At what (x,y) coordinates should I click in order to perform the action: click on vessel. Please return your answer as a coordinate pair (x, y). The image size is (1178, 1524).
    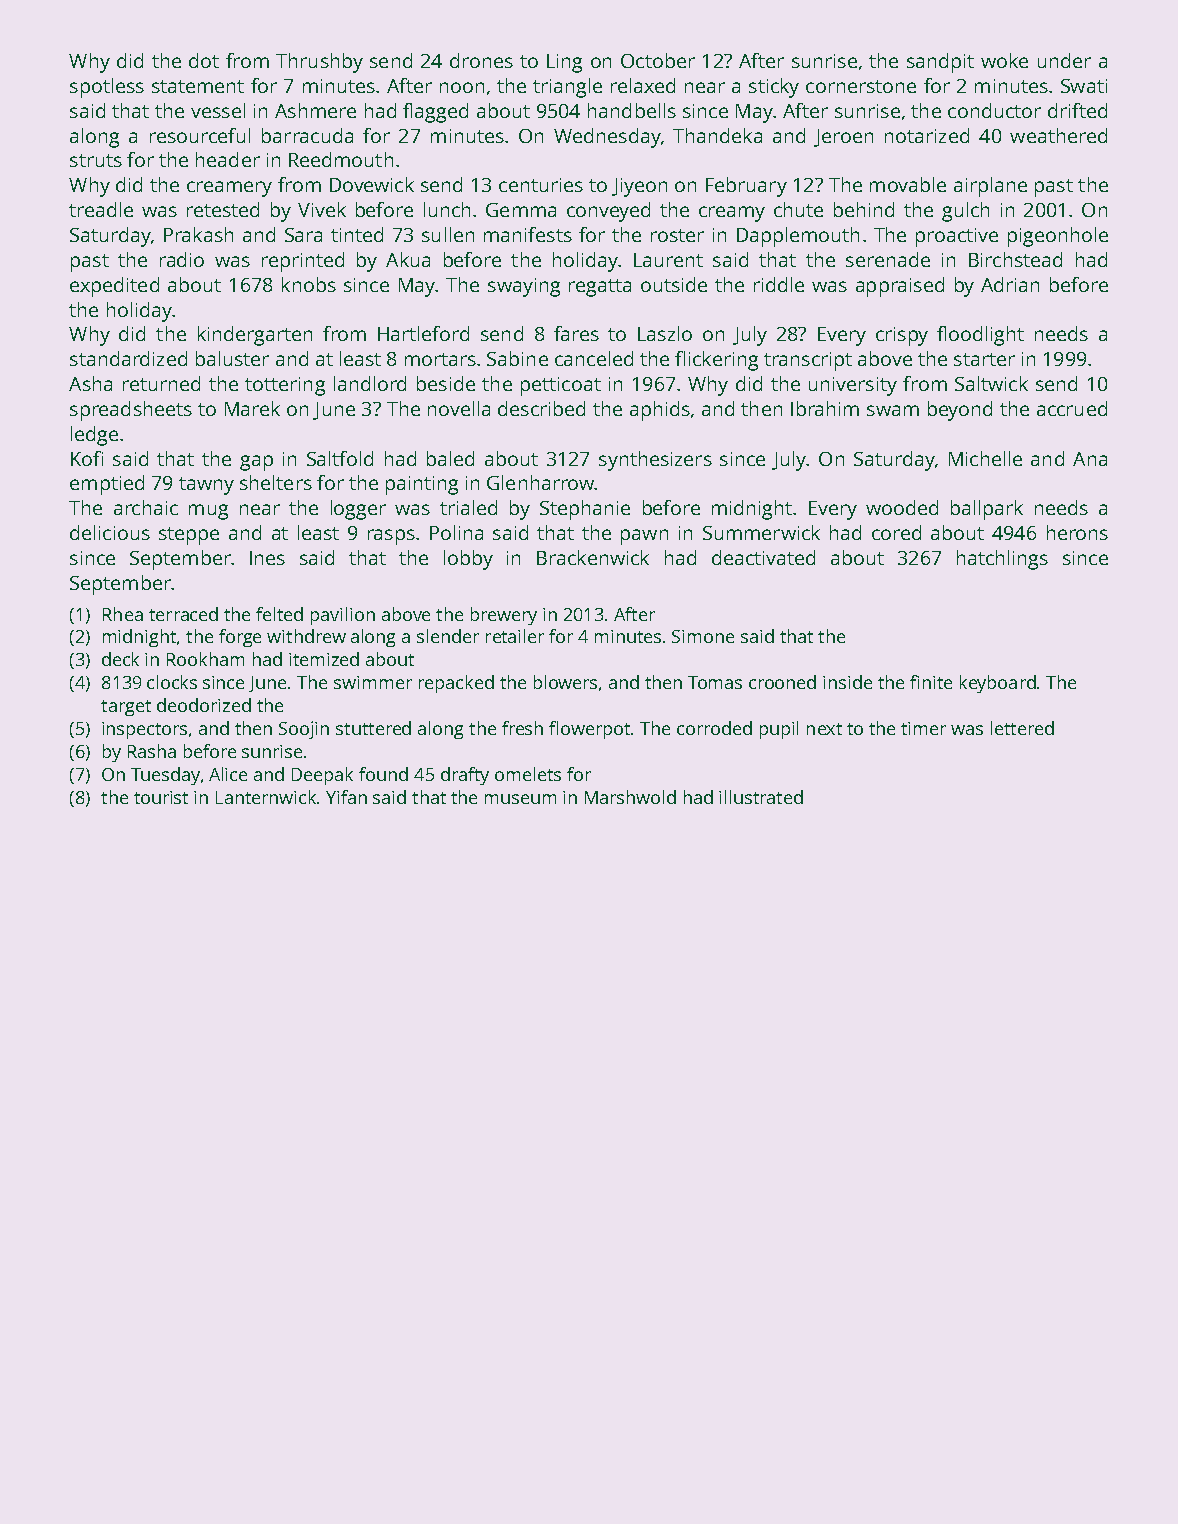
    Looking at the image, I should click on (218, 110).
